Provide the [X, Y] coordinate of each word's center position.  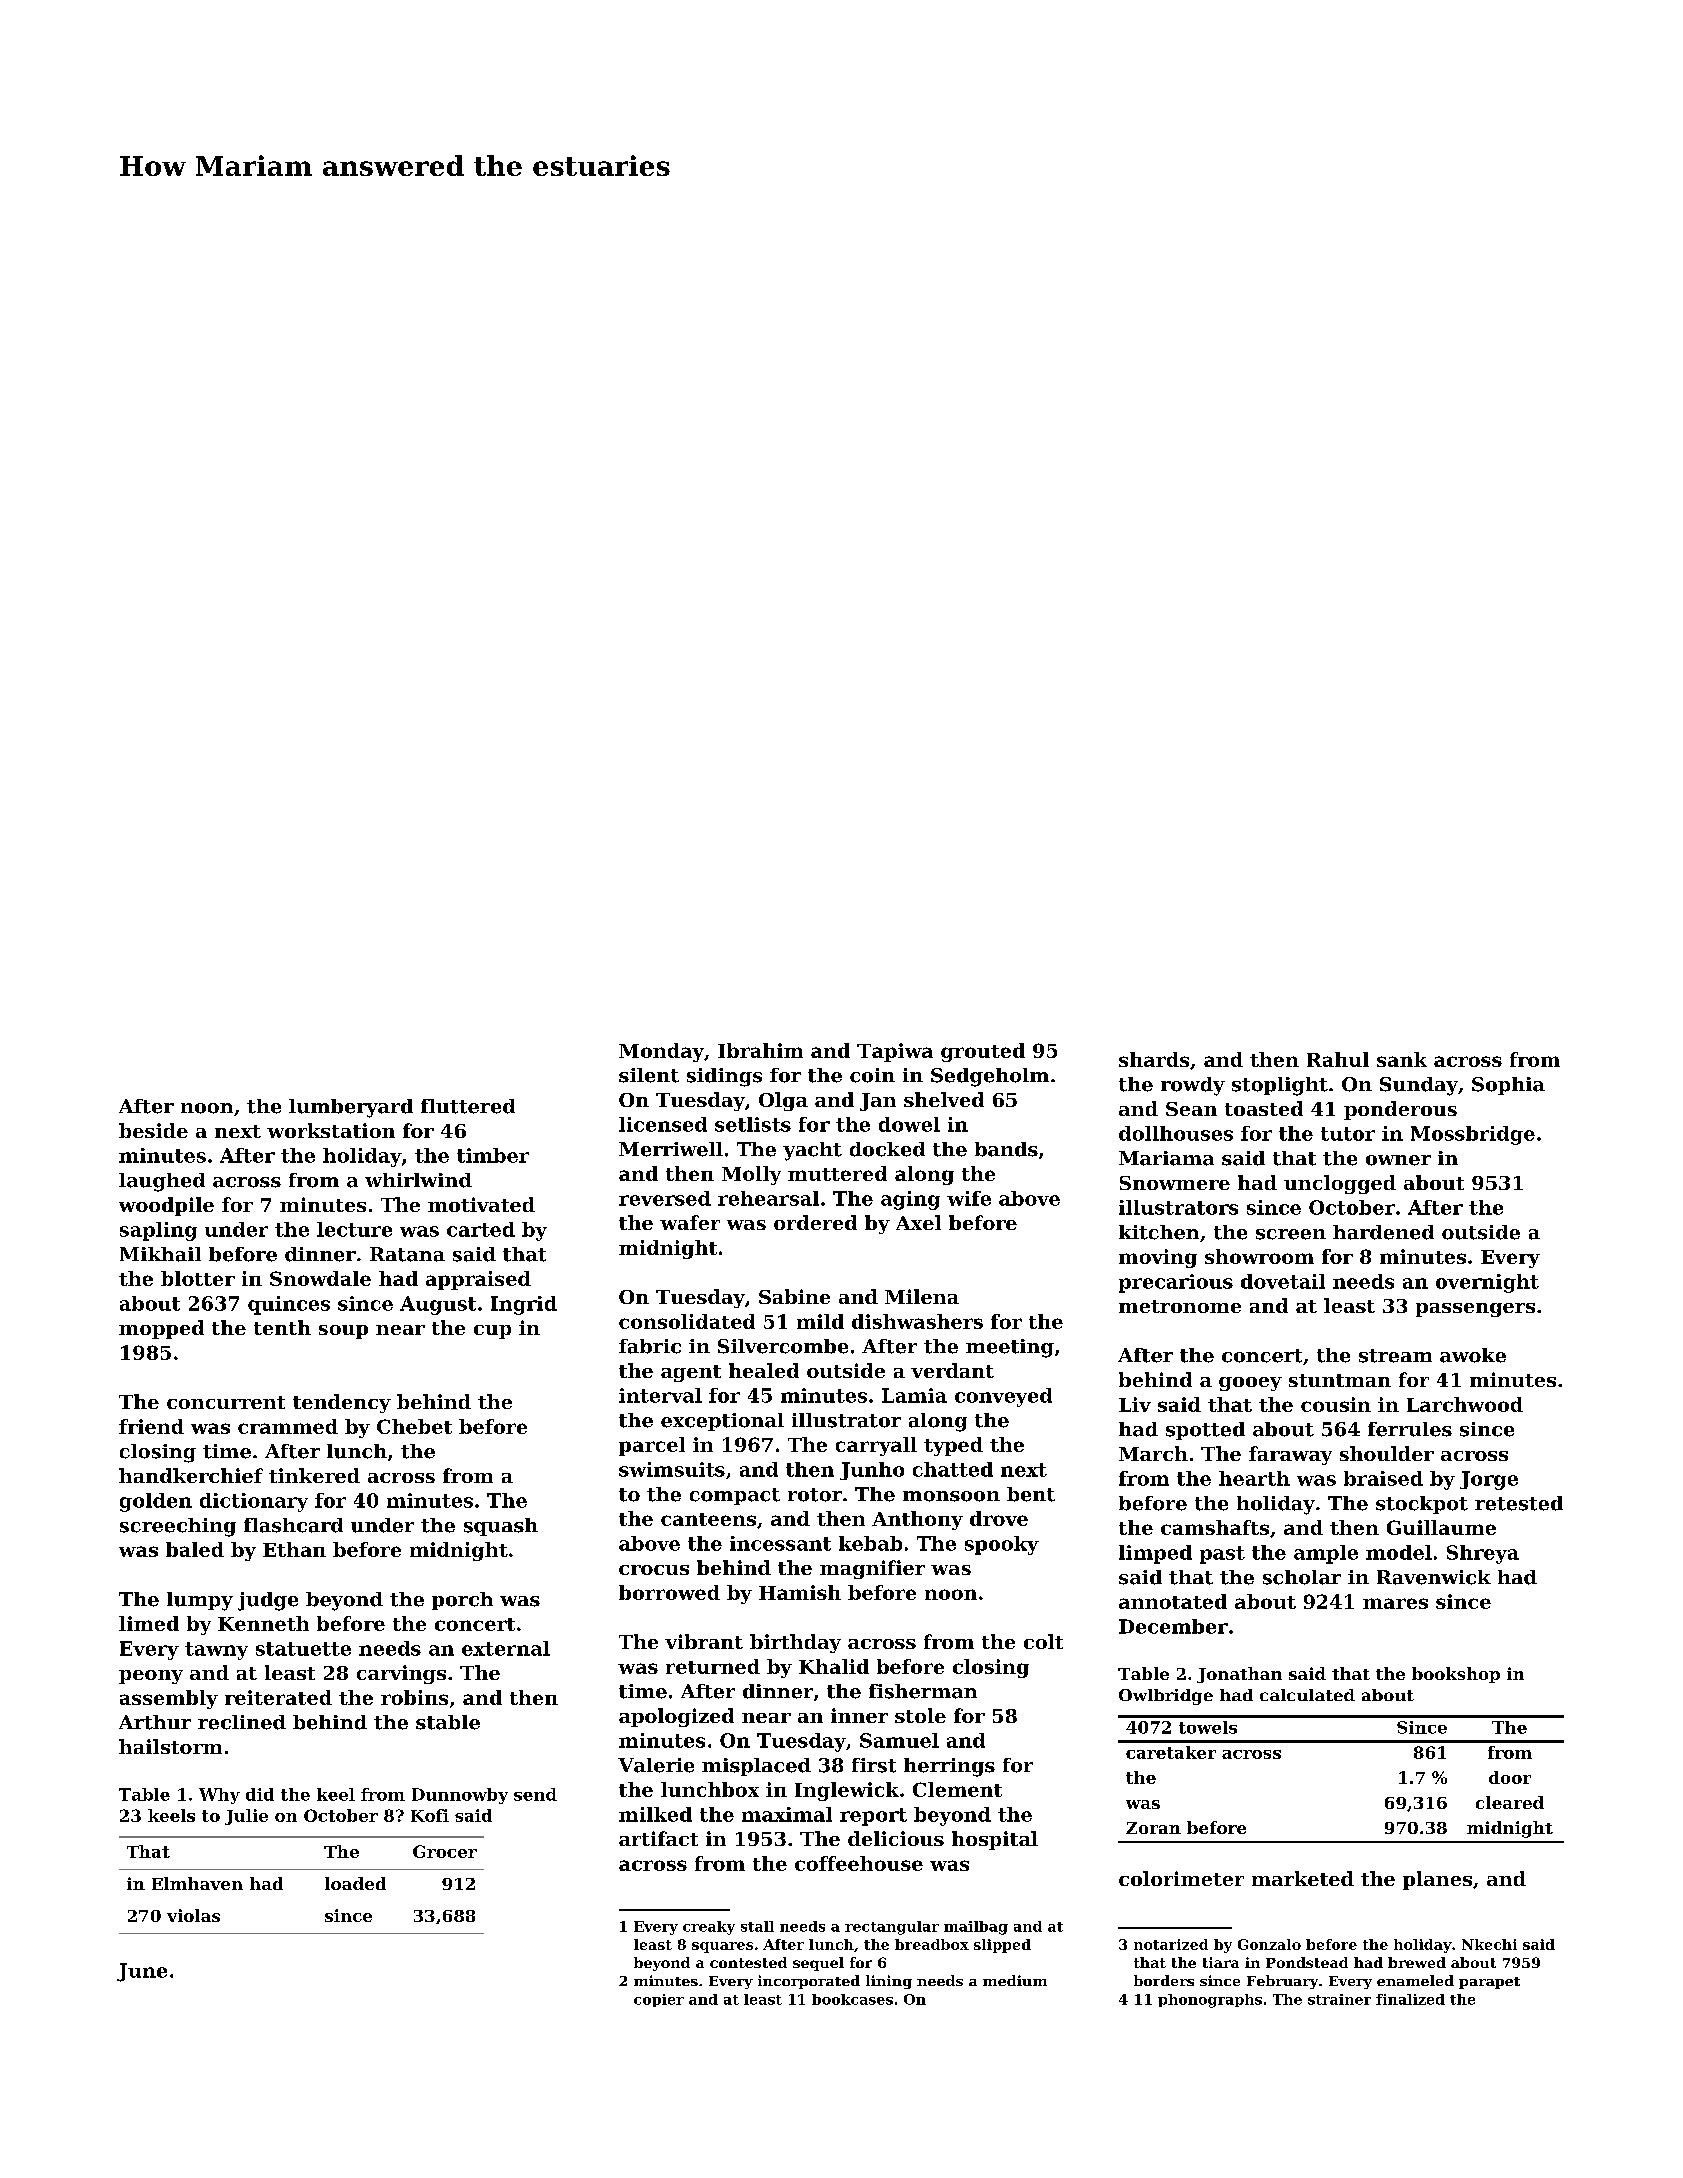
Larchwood [1465, 1404]
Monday [661, 1052]
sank [1402, 1059]
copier [659, 2000]
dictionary [254, 1502]
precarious [1176, 1283]
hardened [1383, 1232]
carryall [876, 1446]
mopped [161, 1329]
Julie [246, 1817]
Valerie [656, 1765]
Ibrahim [760, 1050]
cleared [1510, 1802]
